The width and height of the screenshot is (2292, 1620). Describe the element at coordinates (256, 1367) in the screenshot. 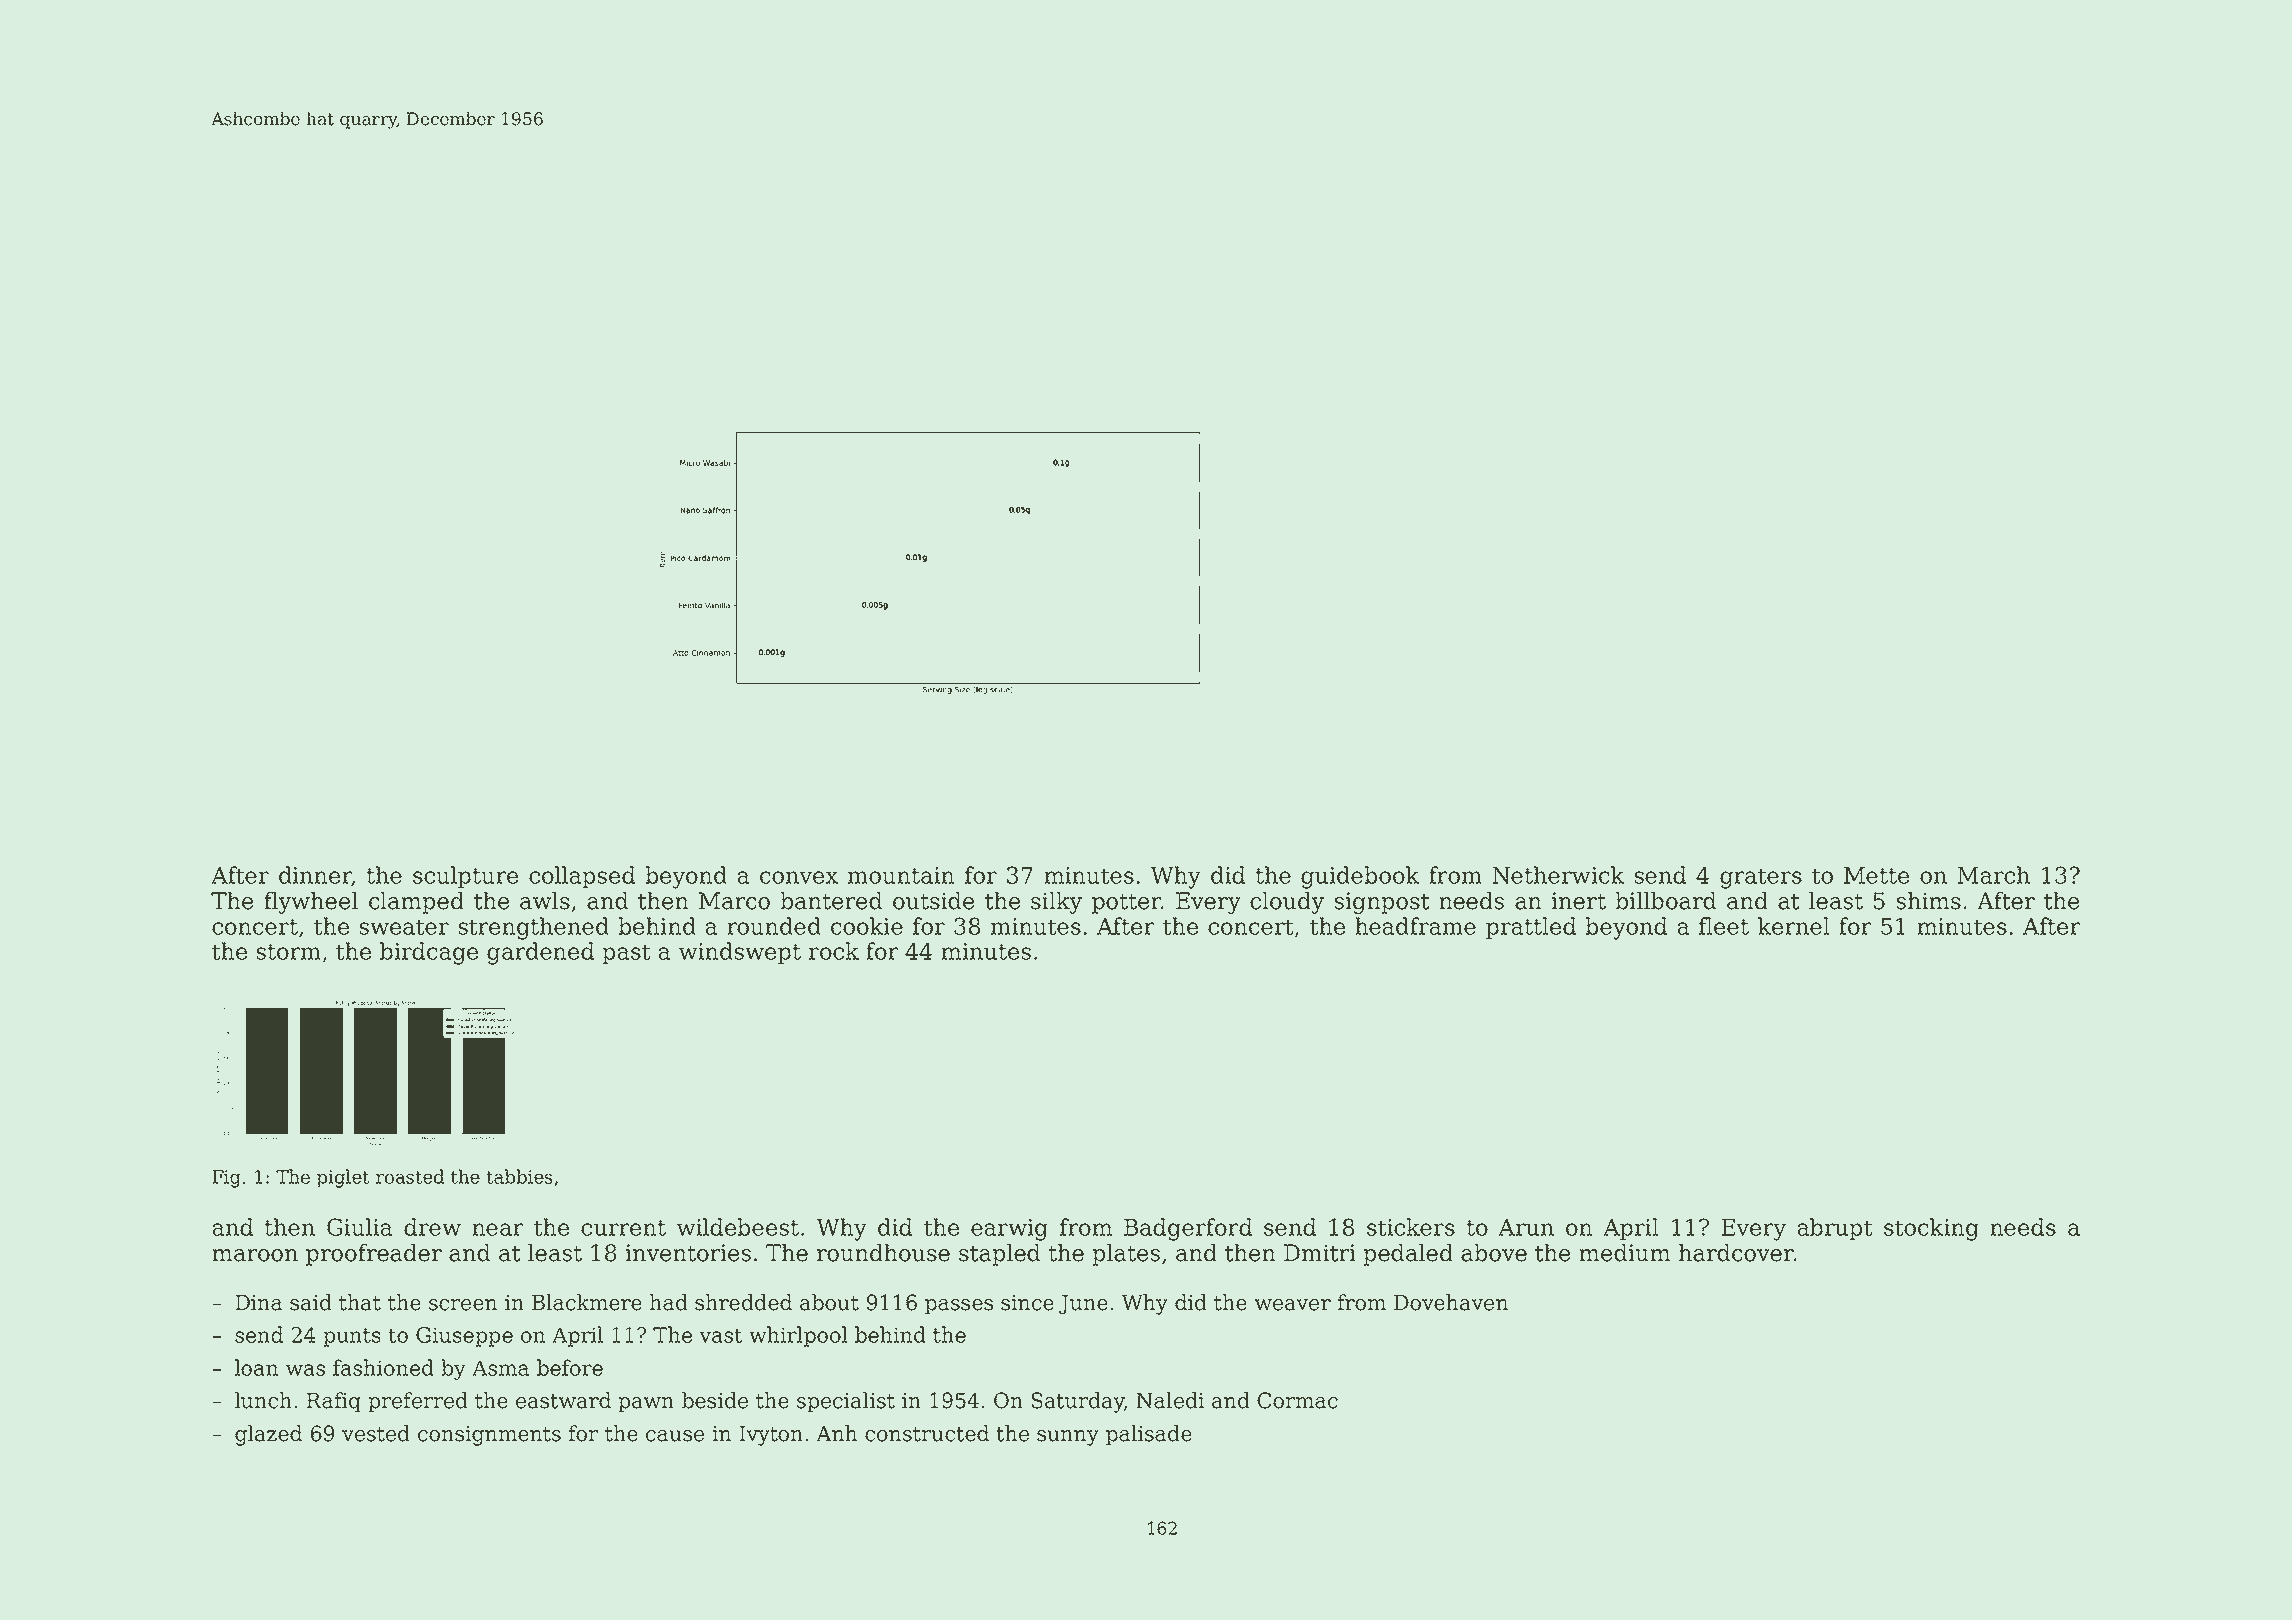

I see `loan` at that location.
